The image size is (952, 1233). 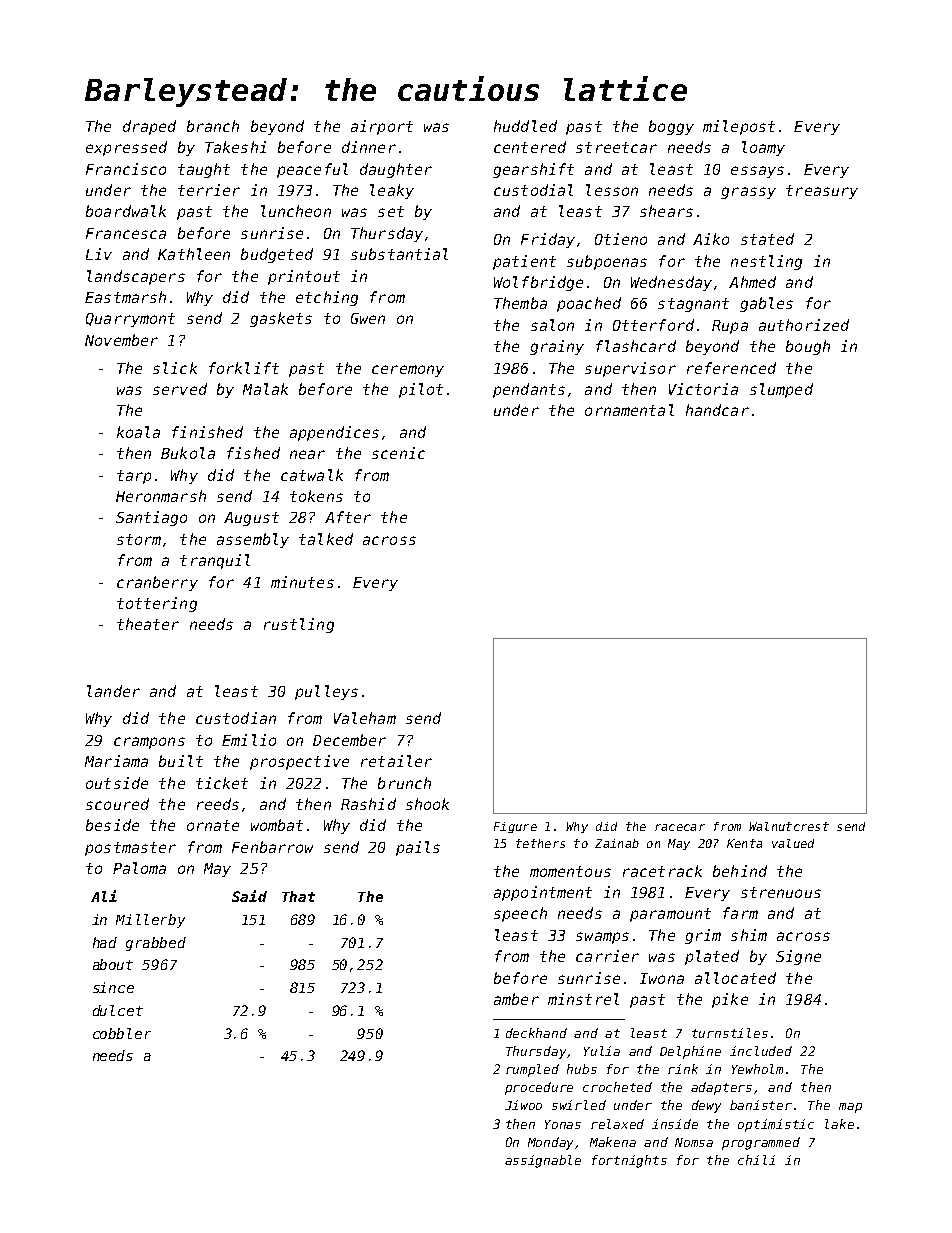 What do you see at coordinates (149, 127) in the image?
I see `draped` at bounding box center [149, 127].
